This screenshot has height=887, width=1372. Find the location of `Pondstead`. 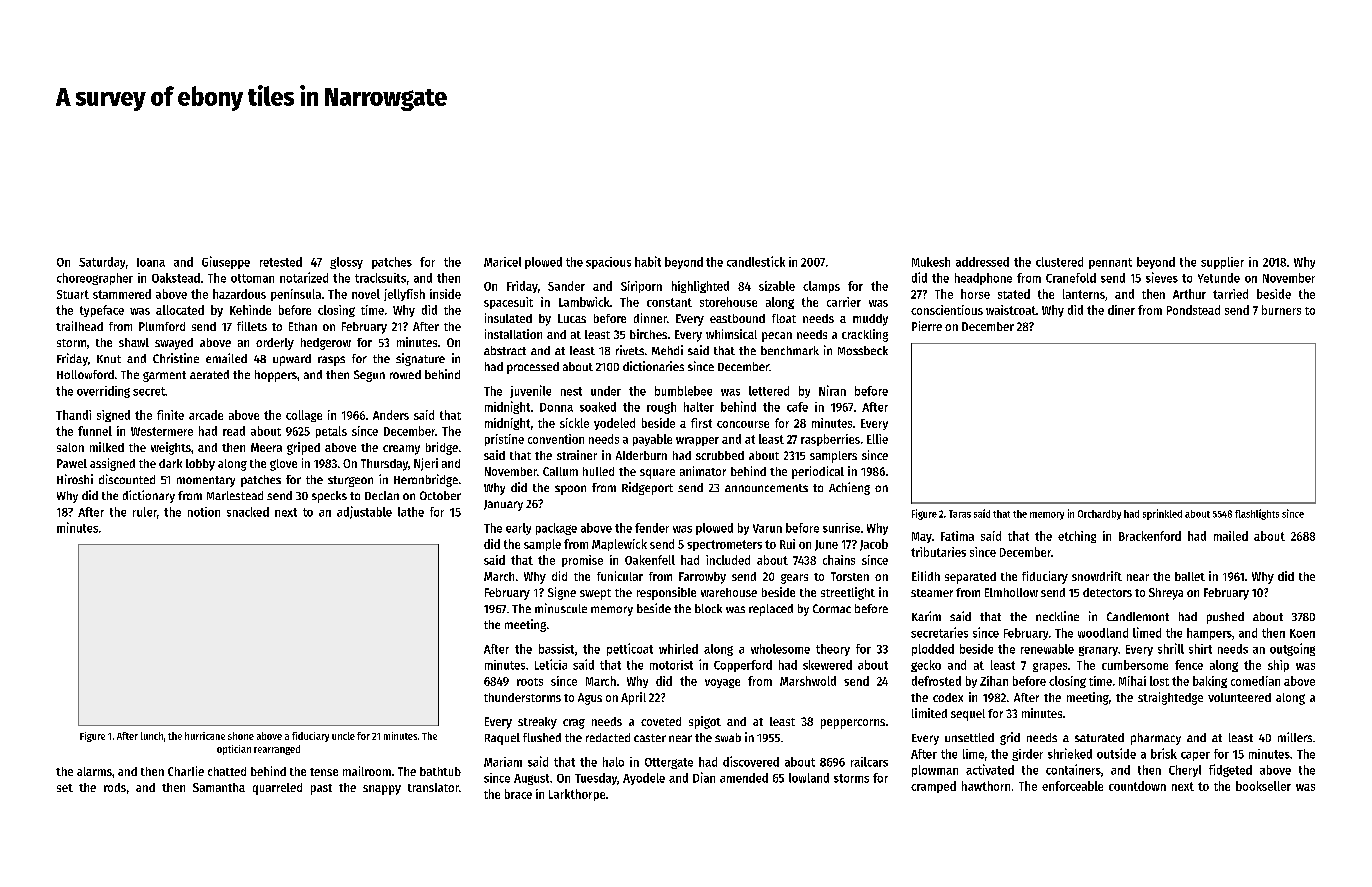

Pondstead is located at coordinates (1193, 310).
